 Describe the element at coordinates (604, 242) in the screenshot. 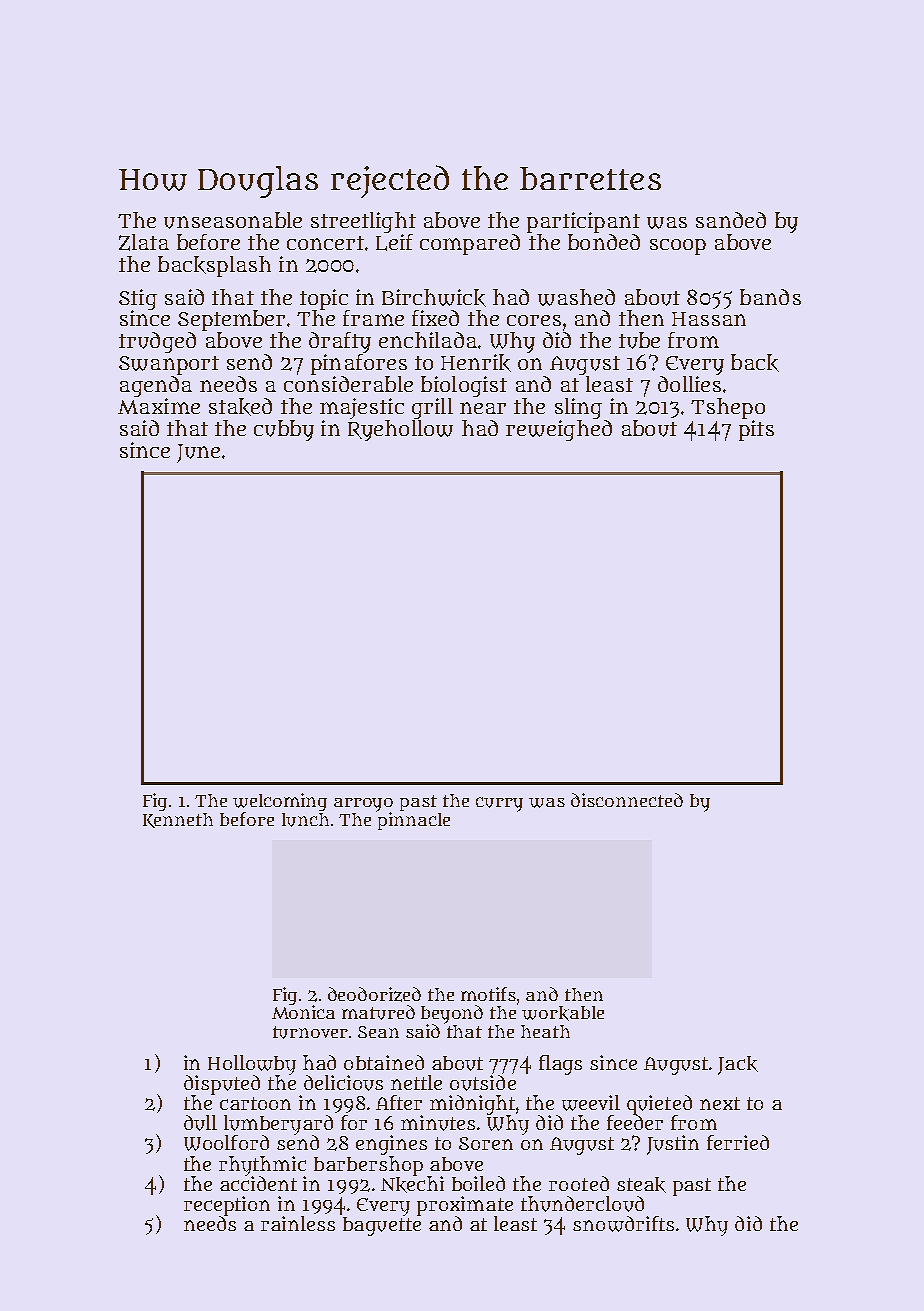

I see `bonded` at that location.
